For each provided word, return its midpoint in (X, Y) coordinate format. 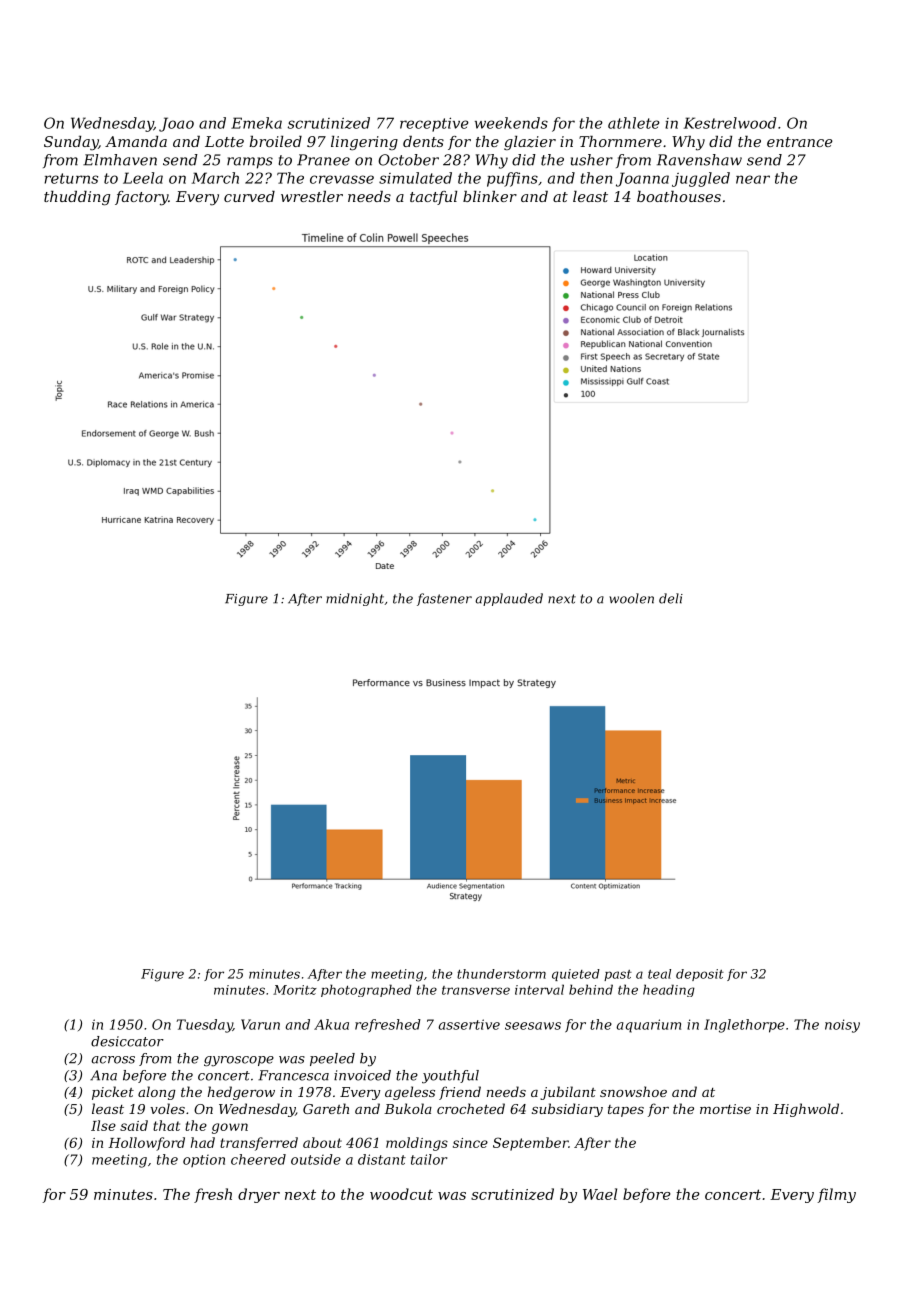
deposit (700, 975)
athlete (634, 123)
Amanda (136, 141)
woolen (631, 598)
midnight (355, 599)
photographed (366, 990)
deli (671, 598)
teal (659, 974)
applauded (509, 599)
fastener (444, 599)
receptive (434, 124)
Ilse (103, 1125)
